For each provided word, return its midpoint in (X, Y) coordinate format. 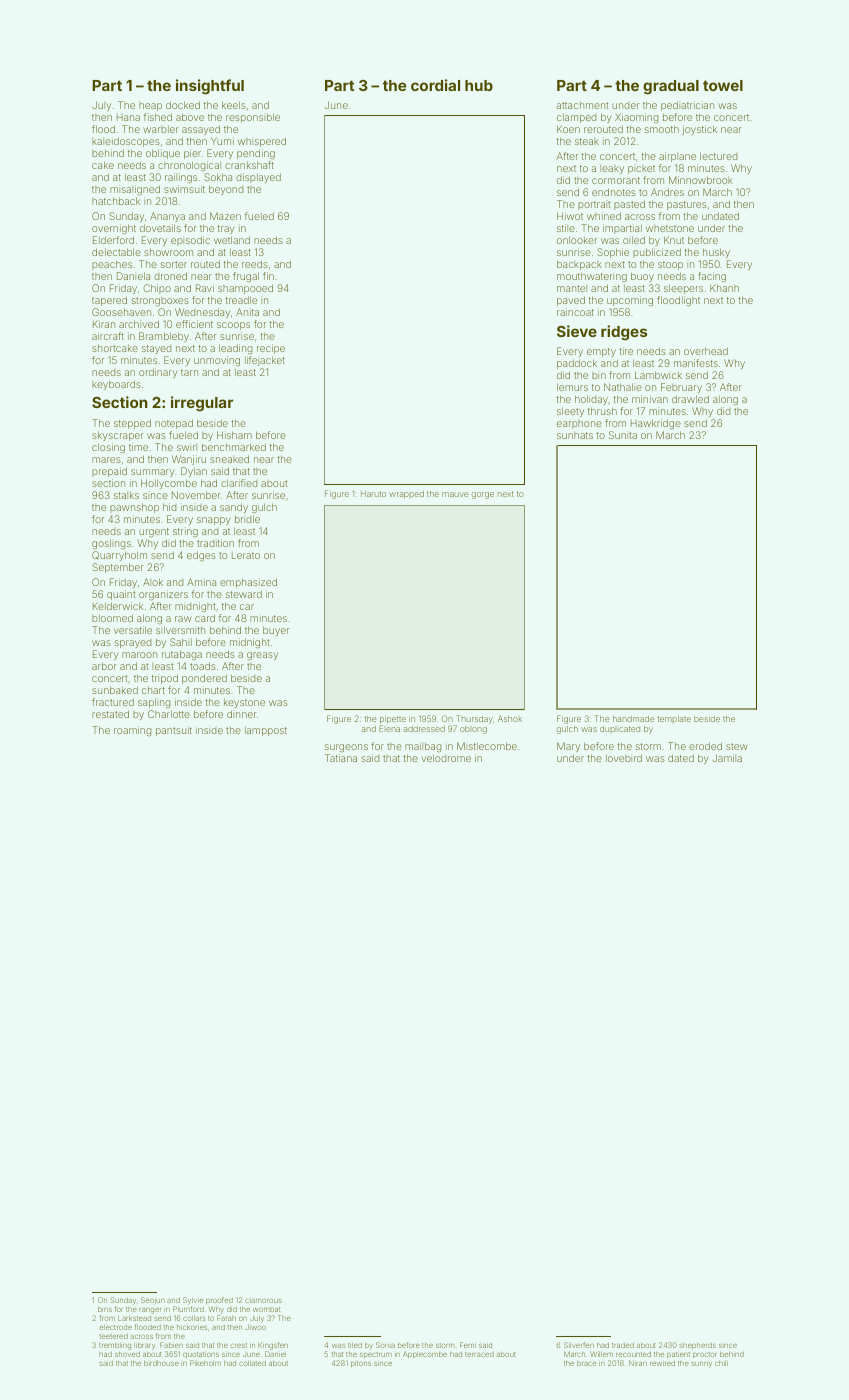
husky (716, 253)
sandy (234, 508)
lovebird (624, 758)
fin (268, 276)
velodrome (446, 758)
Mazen (225, 216)
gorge (483, 495)
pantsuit (174, 731)
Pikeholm (205, 1363)
